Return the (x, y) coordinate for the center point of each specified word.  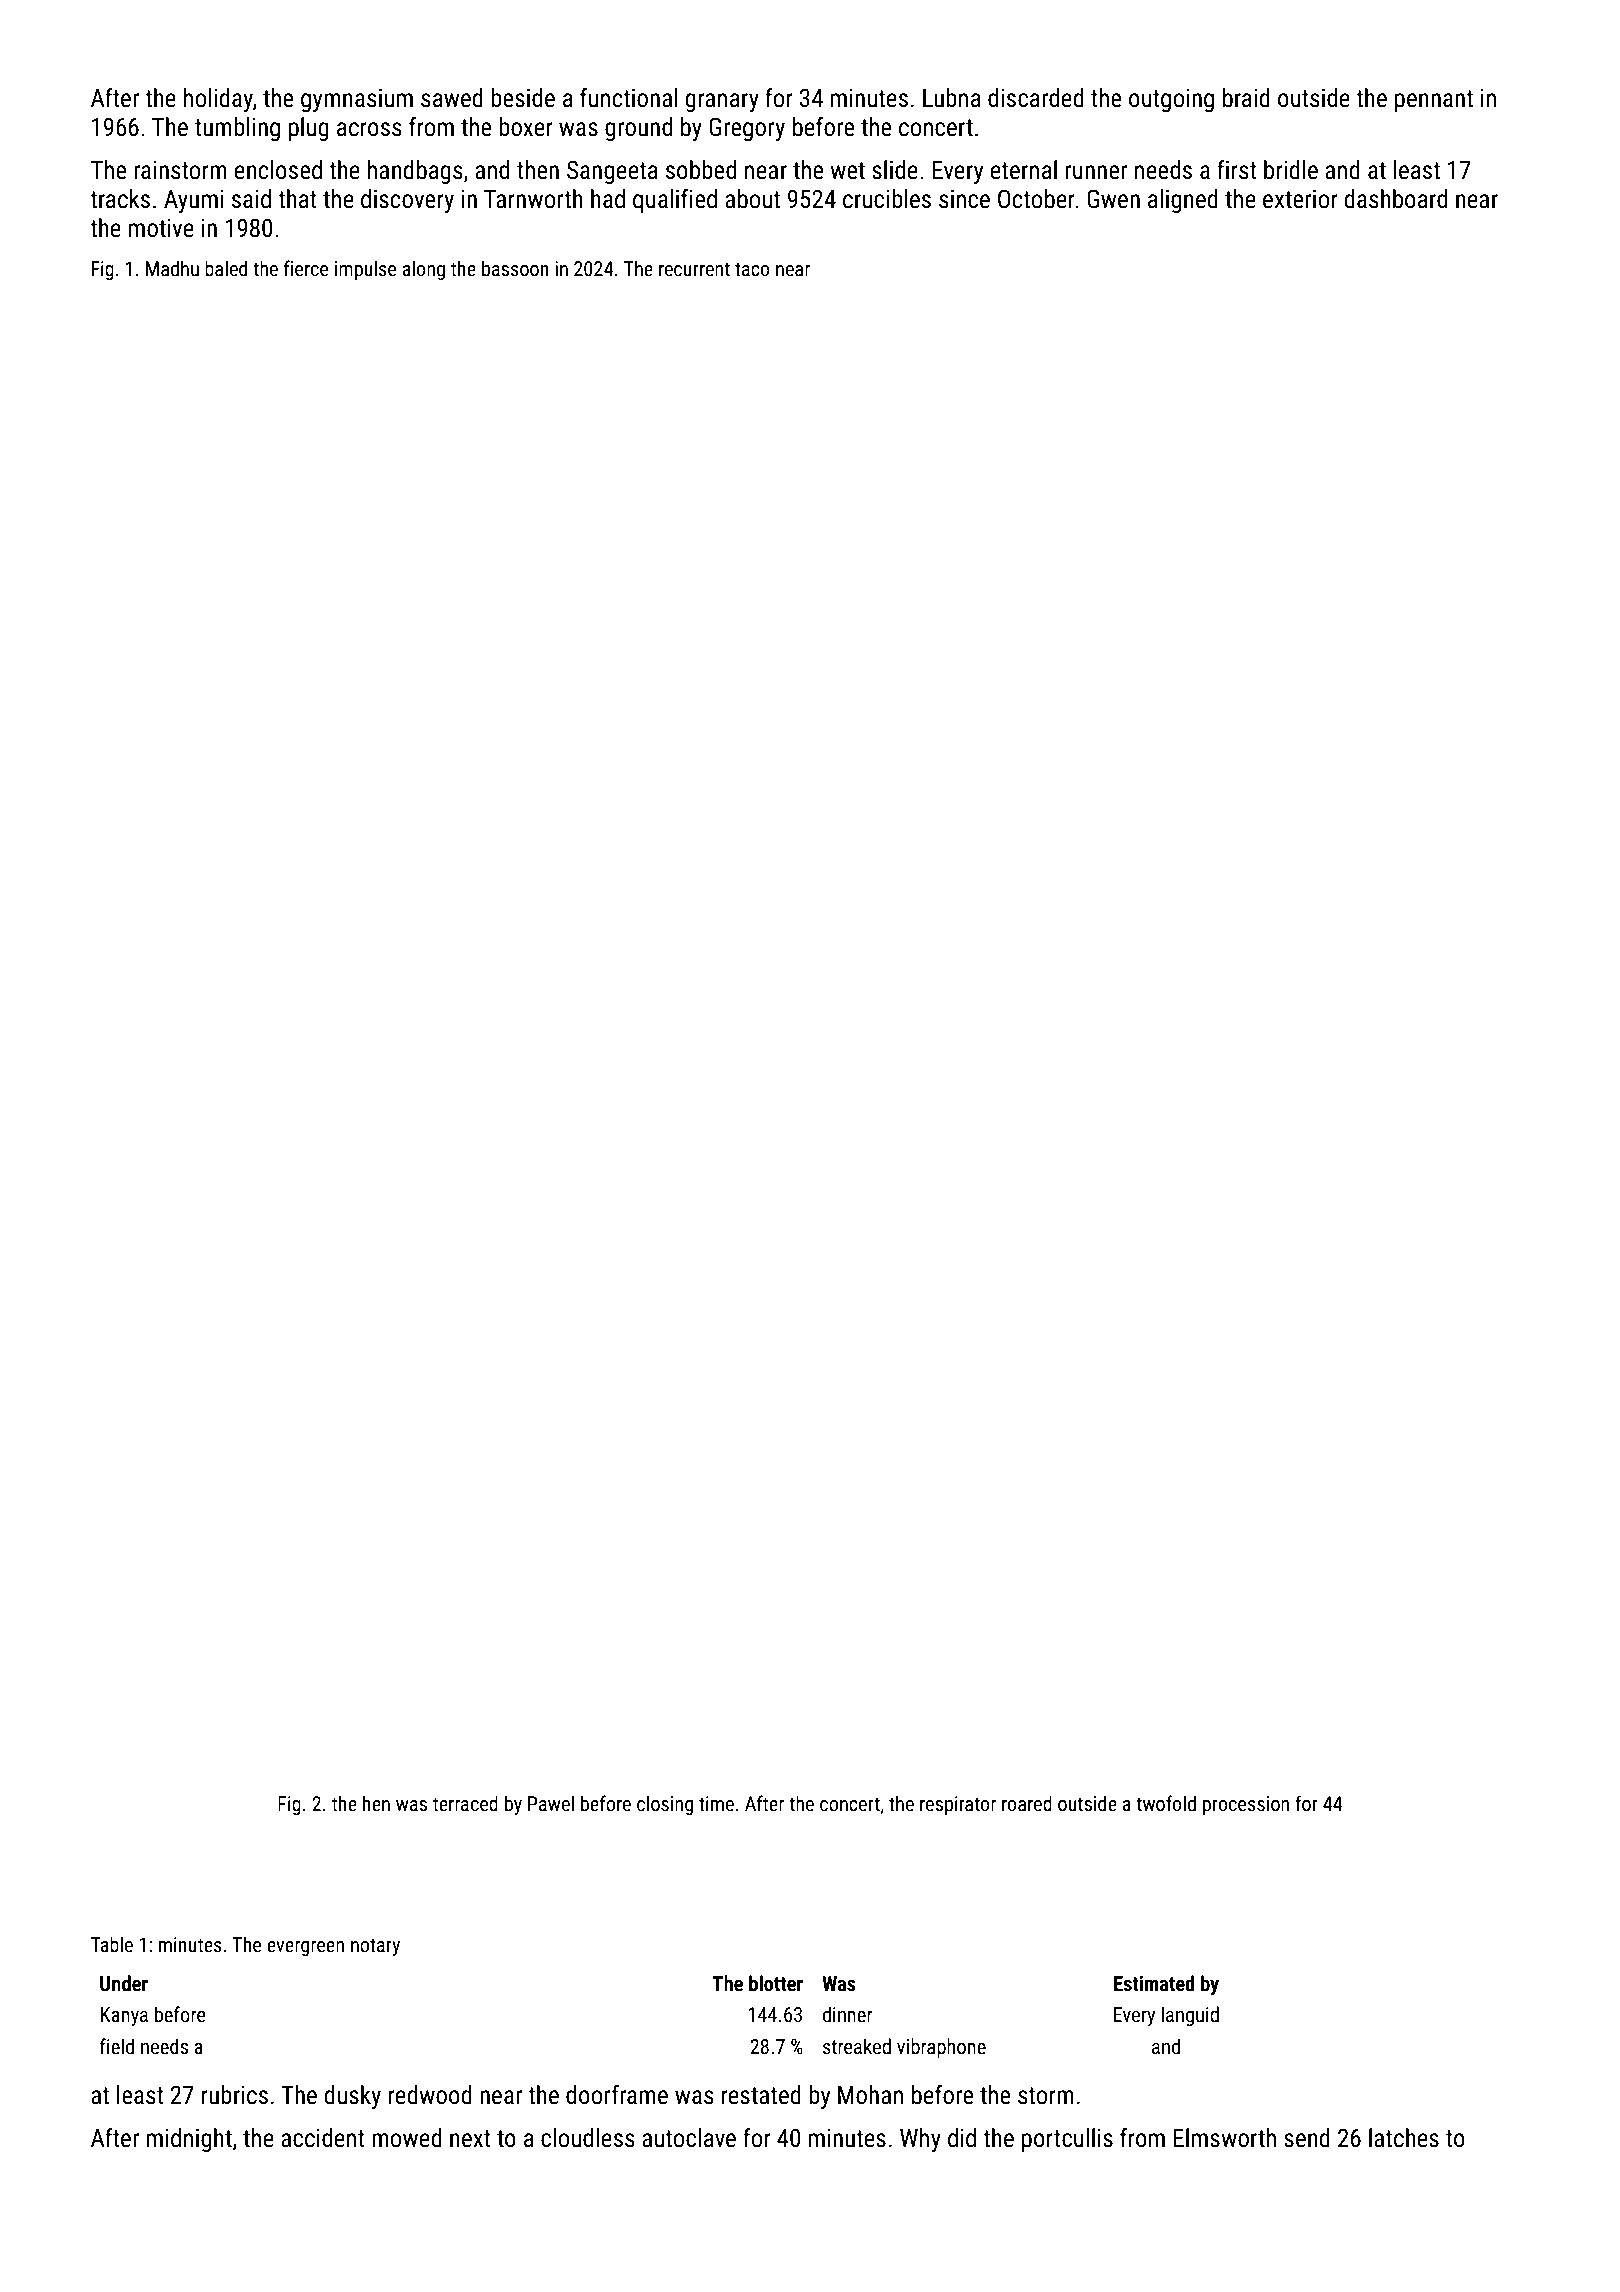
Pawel (551, 1803)
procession (1246, 1805)
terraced (465, 1803)
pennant (1434, 101)
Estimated (1154, 1983)
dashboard (1396, 199)
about (752, 199)
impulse (365, 270)
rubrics (235, 2095)
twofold (1166, 1803)
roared (1027, 1803)
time (716, 1803)
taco (752, 269)
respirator (958, 1805)
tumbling (237, 129)
